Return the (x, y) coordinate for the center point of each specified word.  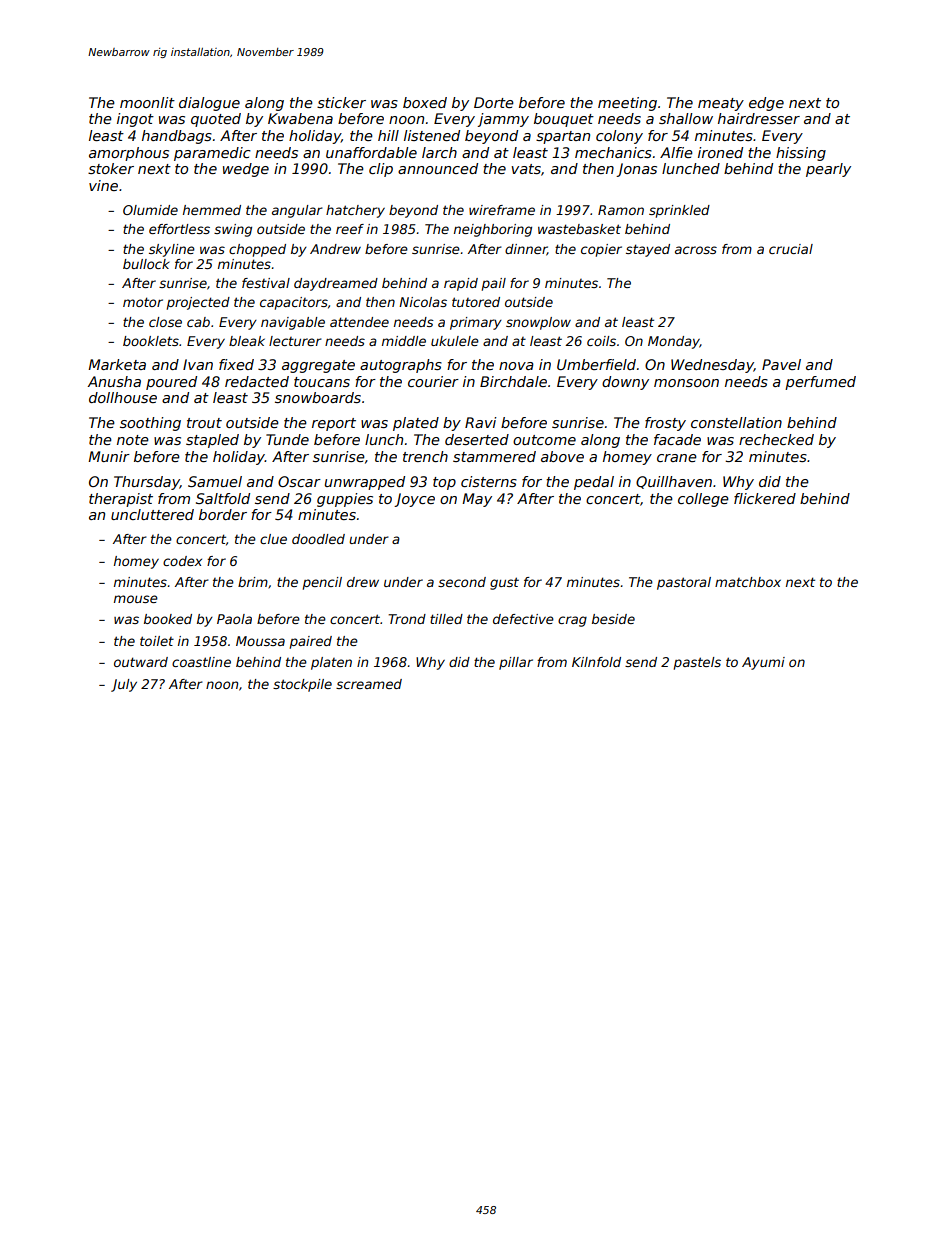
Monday (674, 342)
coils (601, 341)
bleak (247, 341)
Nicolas (423, 302)
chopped (257, 250)
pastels (697, 663)
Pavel (781, 364)
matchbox (748, 582)
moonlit (147, 102)
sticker (341, 102)
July (124, 685)
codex (182, 561)
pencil (322, 583)
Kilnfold (596, 662)
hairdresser (759, 118)
